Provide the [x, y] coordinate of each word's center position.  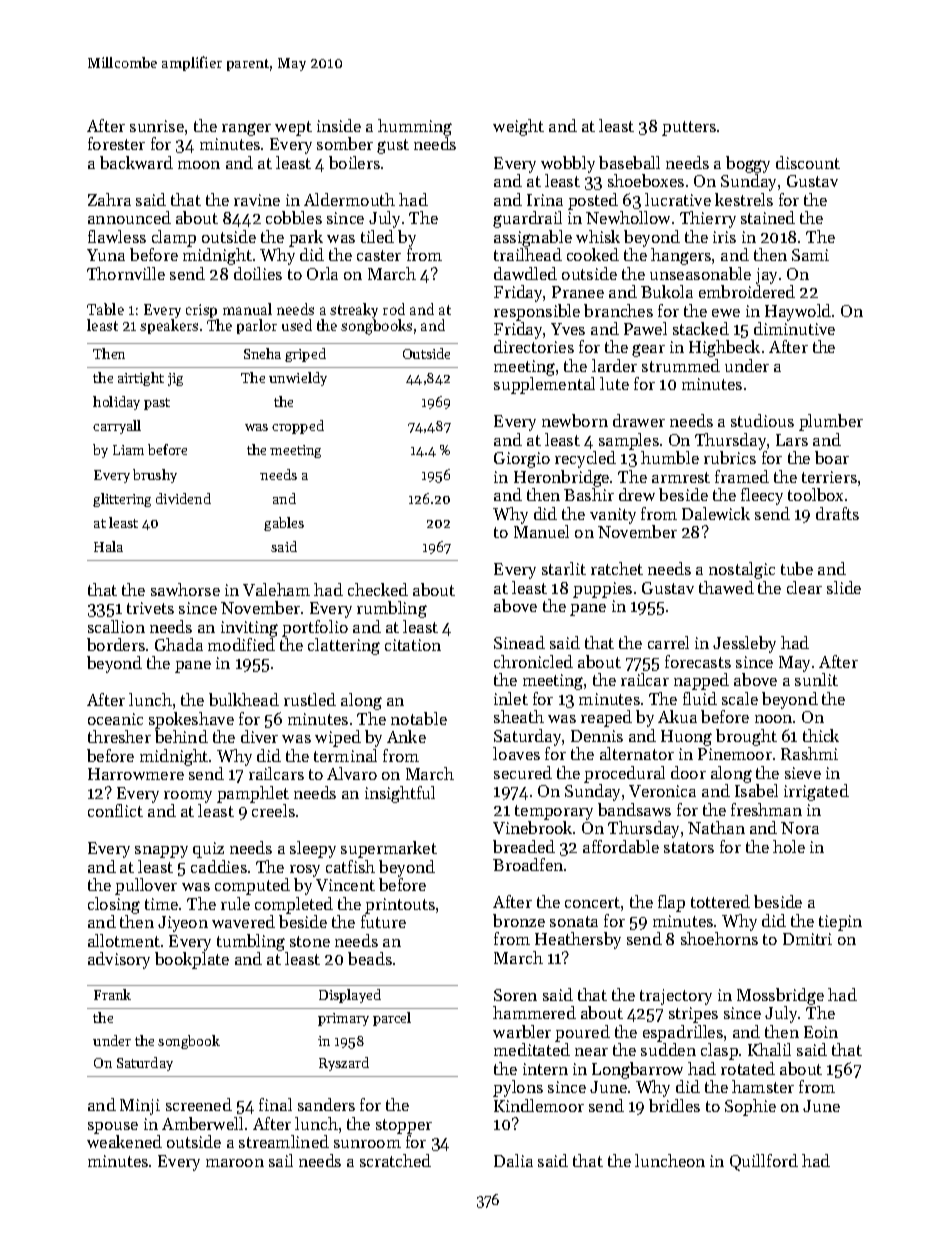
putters [689, 128]
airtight [141, 379]
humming [415, 127]
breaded [524, 846]
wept [293, 128]
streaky [354, 310]
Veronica [662, 791]
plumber [831, 422]
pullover [146, 886]
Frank [112, 994]
